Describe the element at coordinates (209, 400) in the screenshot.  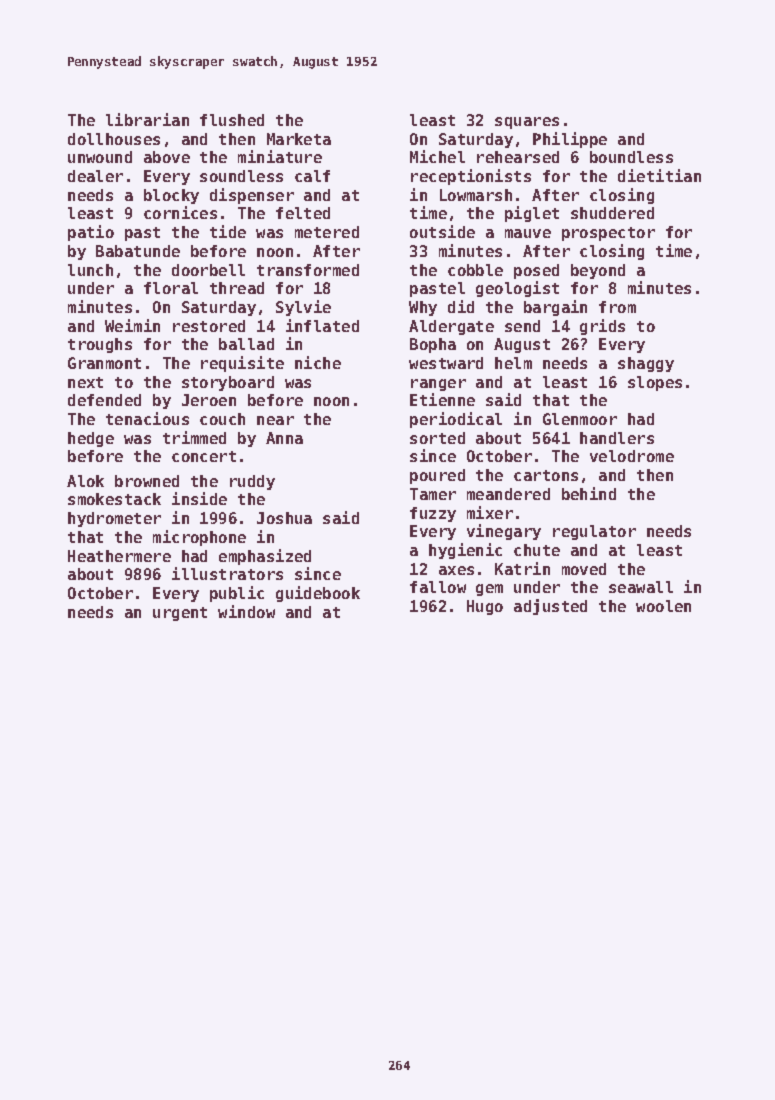
I see `Jeroen` at that location.
